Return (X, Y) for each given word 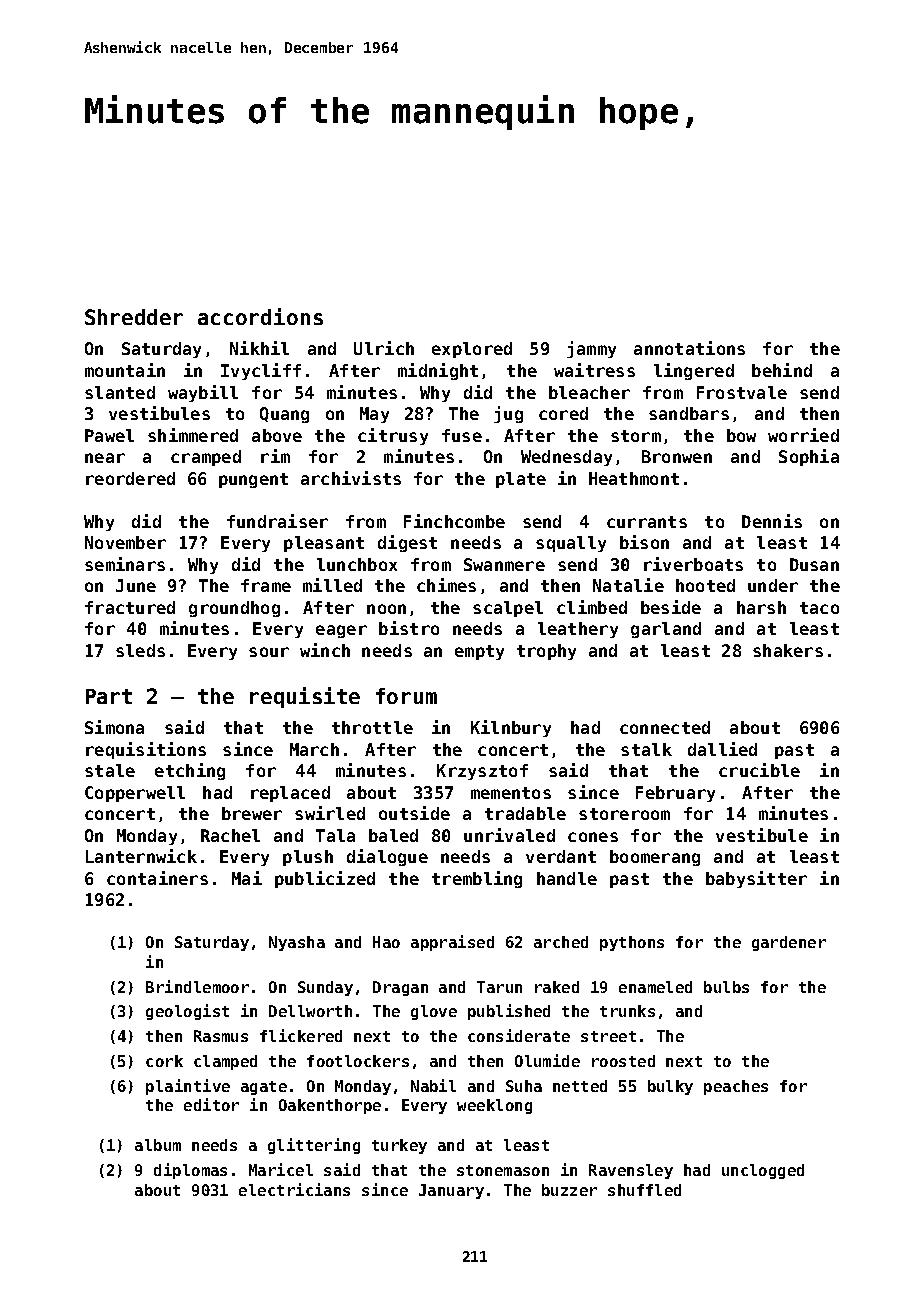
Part (109, 696)
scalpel (508, 609)
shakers (788, 650)
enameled (655, 987)
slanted (120, 392)
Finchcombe (454, 521)
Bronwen (677, 456)
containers (157, 878)
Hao (386, 942)
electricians (294, 1189)
